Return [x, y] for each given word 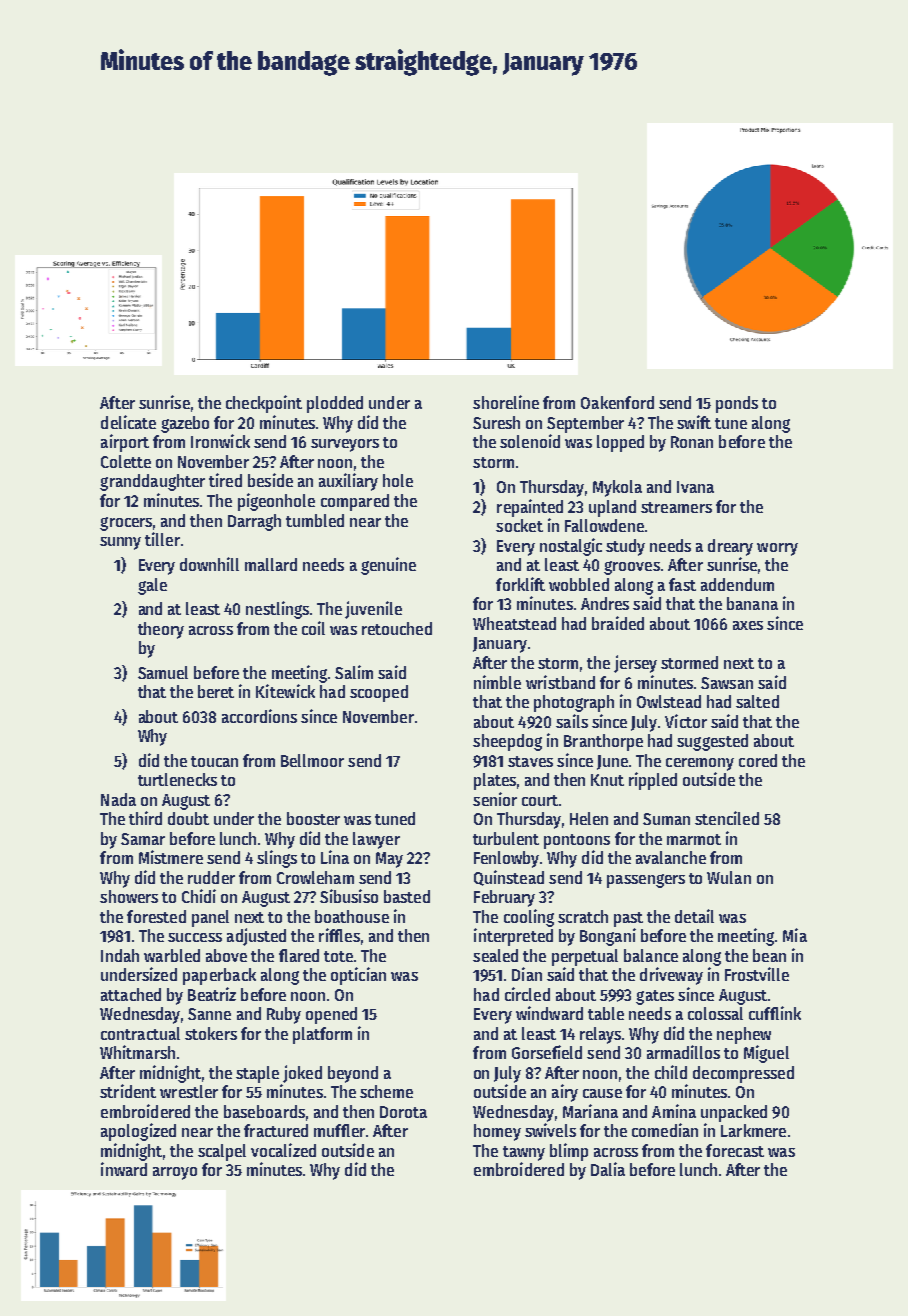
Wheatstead [514, 623]
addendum [737, 584]
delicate [128, 422]
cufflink [775, 1013]
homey [497, 1132]
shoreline [506, 402]
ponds [737, 404]
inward [124, 1169]
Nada [118, 799]
